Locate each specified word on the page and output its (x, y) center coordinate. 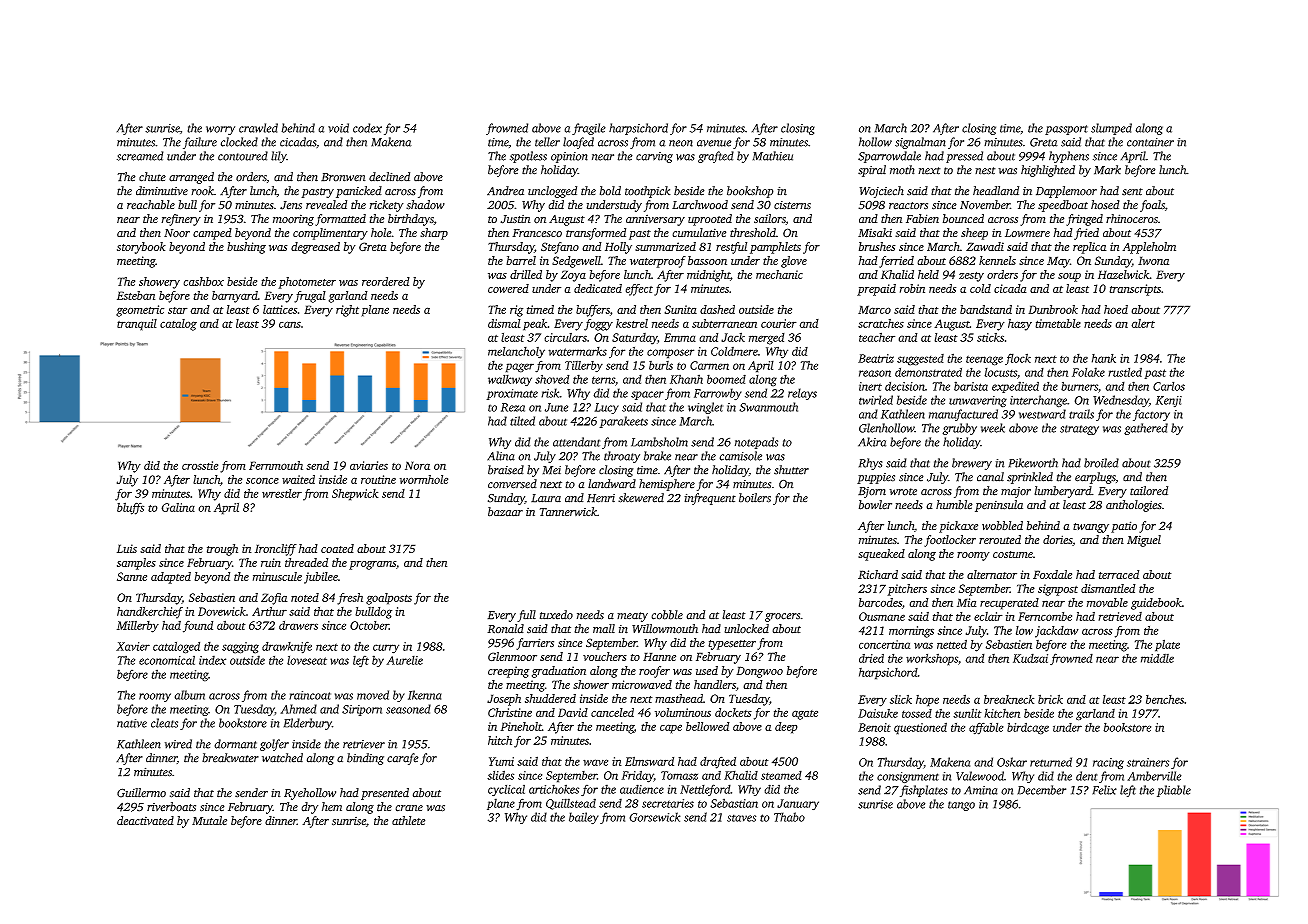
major (1016, 492)
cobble (667, 615)
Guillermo (141, 793)
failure (200, 143)
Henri (601, 498)
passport (1066, 130)
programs (372, 565)
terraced (1119, 574)
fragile (589, 129)
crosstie (200, 465)
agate (805, 715)
